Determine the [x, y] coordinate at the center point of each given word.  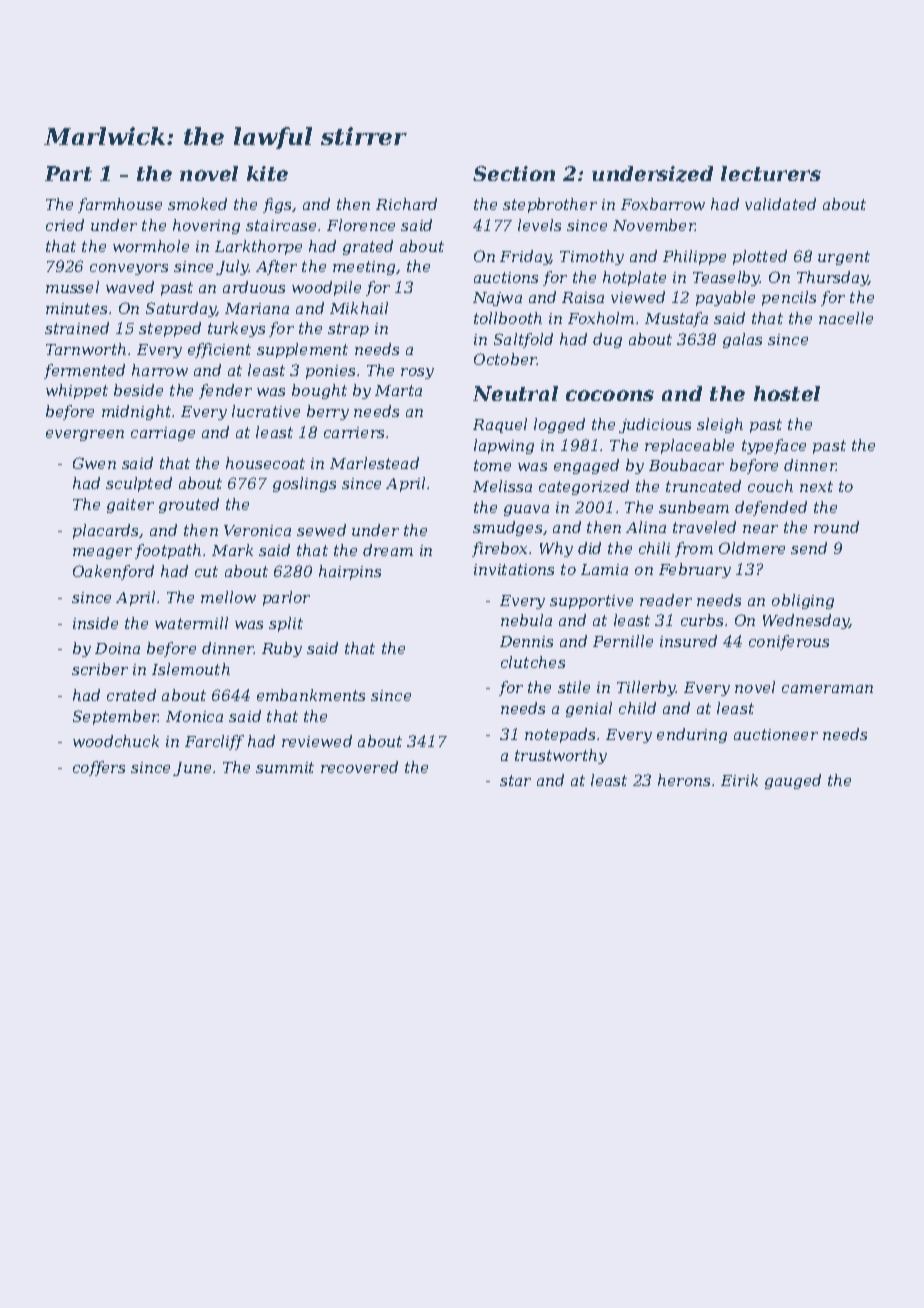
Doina [117, 648]
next [816, 486]
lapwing [504, 446]
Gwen [94, 463]
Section [514, 173]
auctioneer [776, 734]
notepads [560, 735]
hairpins [350, 572]
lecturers [771, 173]
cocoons [610, 395]
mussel [72, 287]
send [809, 548]
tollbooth [508, 318]
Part [68, 173]
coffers [99, 768]
